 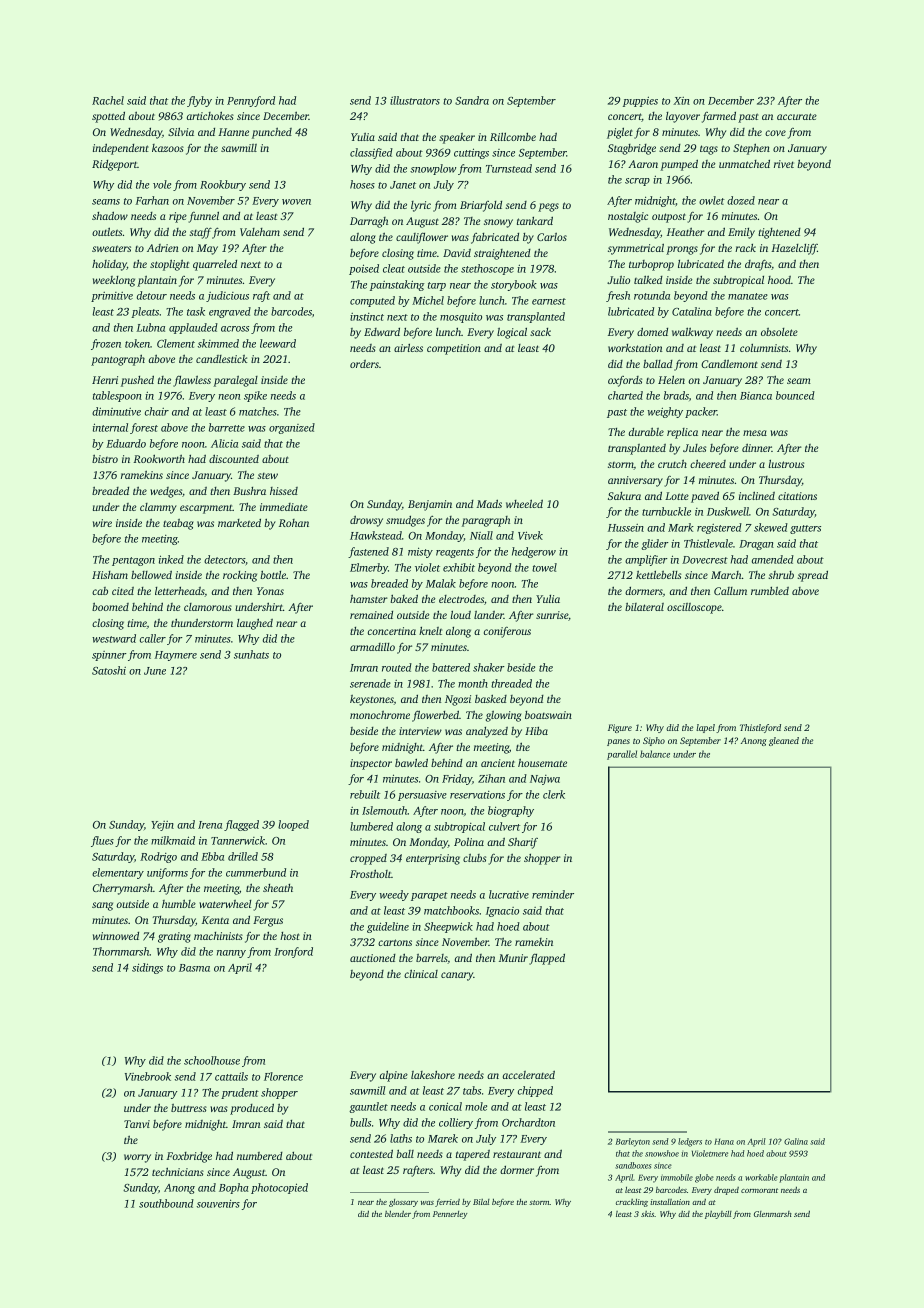 I want to click on Irena, so click(x=210, y=825).
